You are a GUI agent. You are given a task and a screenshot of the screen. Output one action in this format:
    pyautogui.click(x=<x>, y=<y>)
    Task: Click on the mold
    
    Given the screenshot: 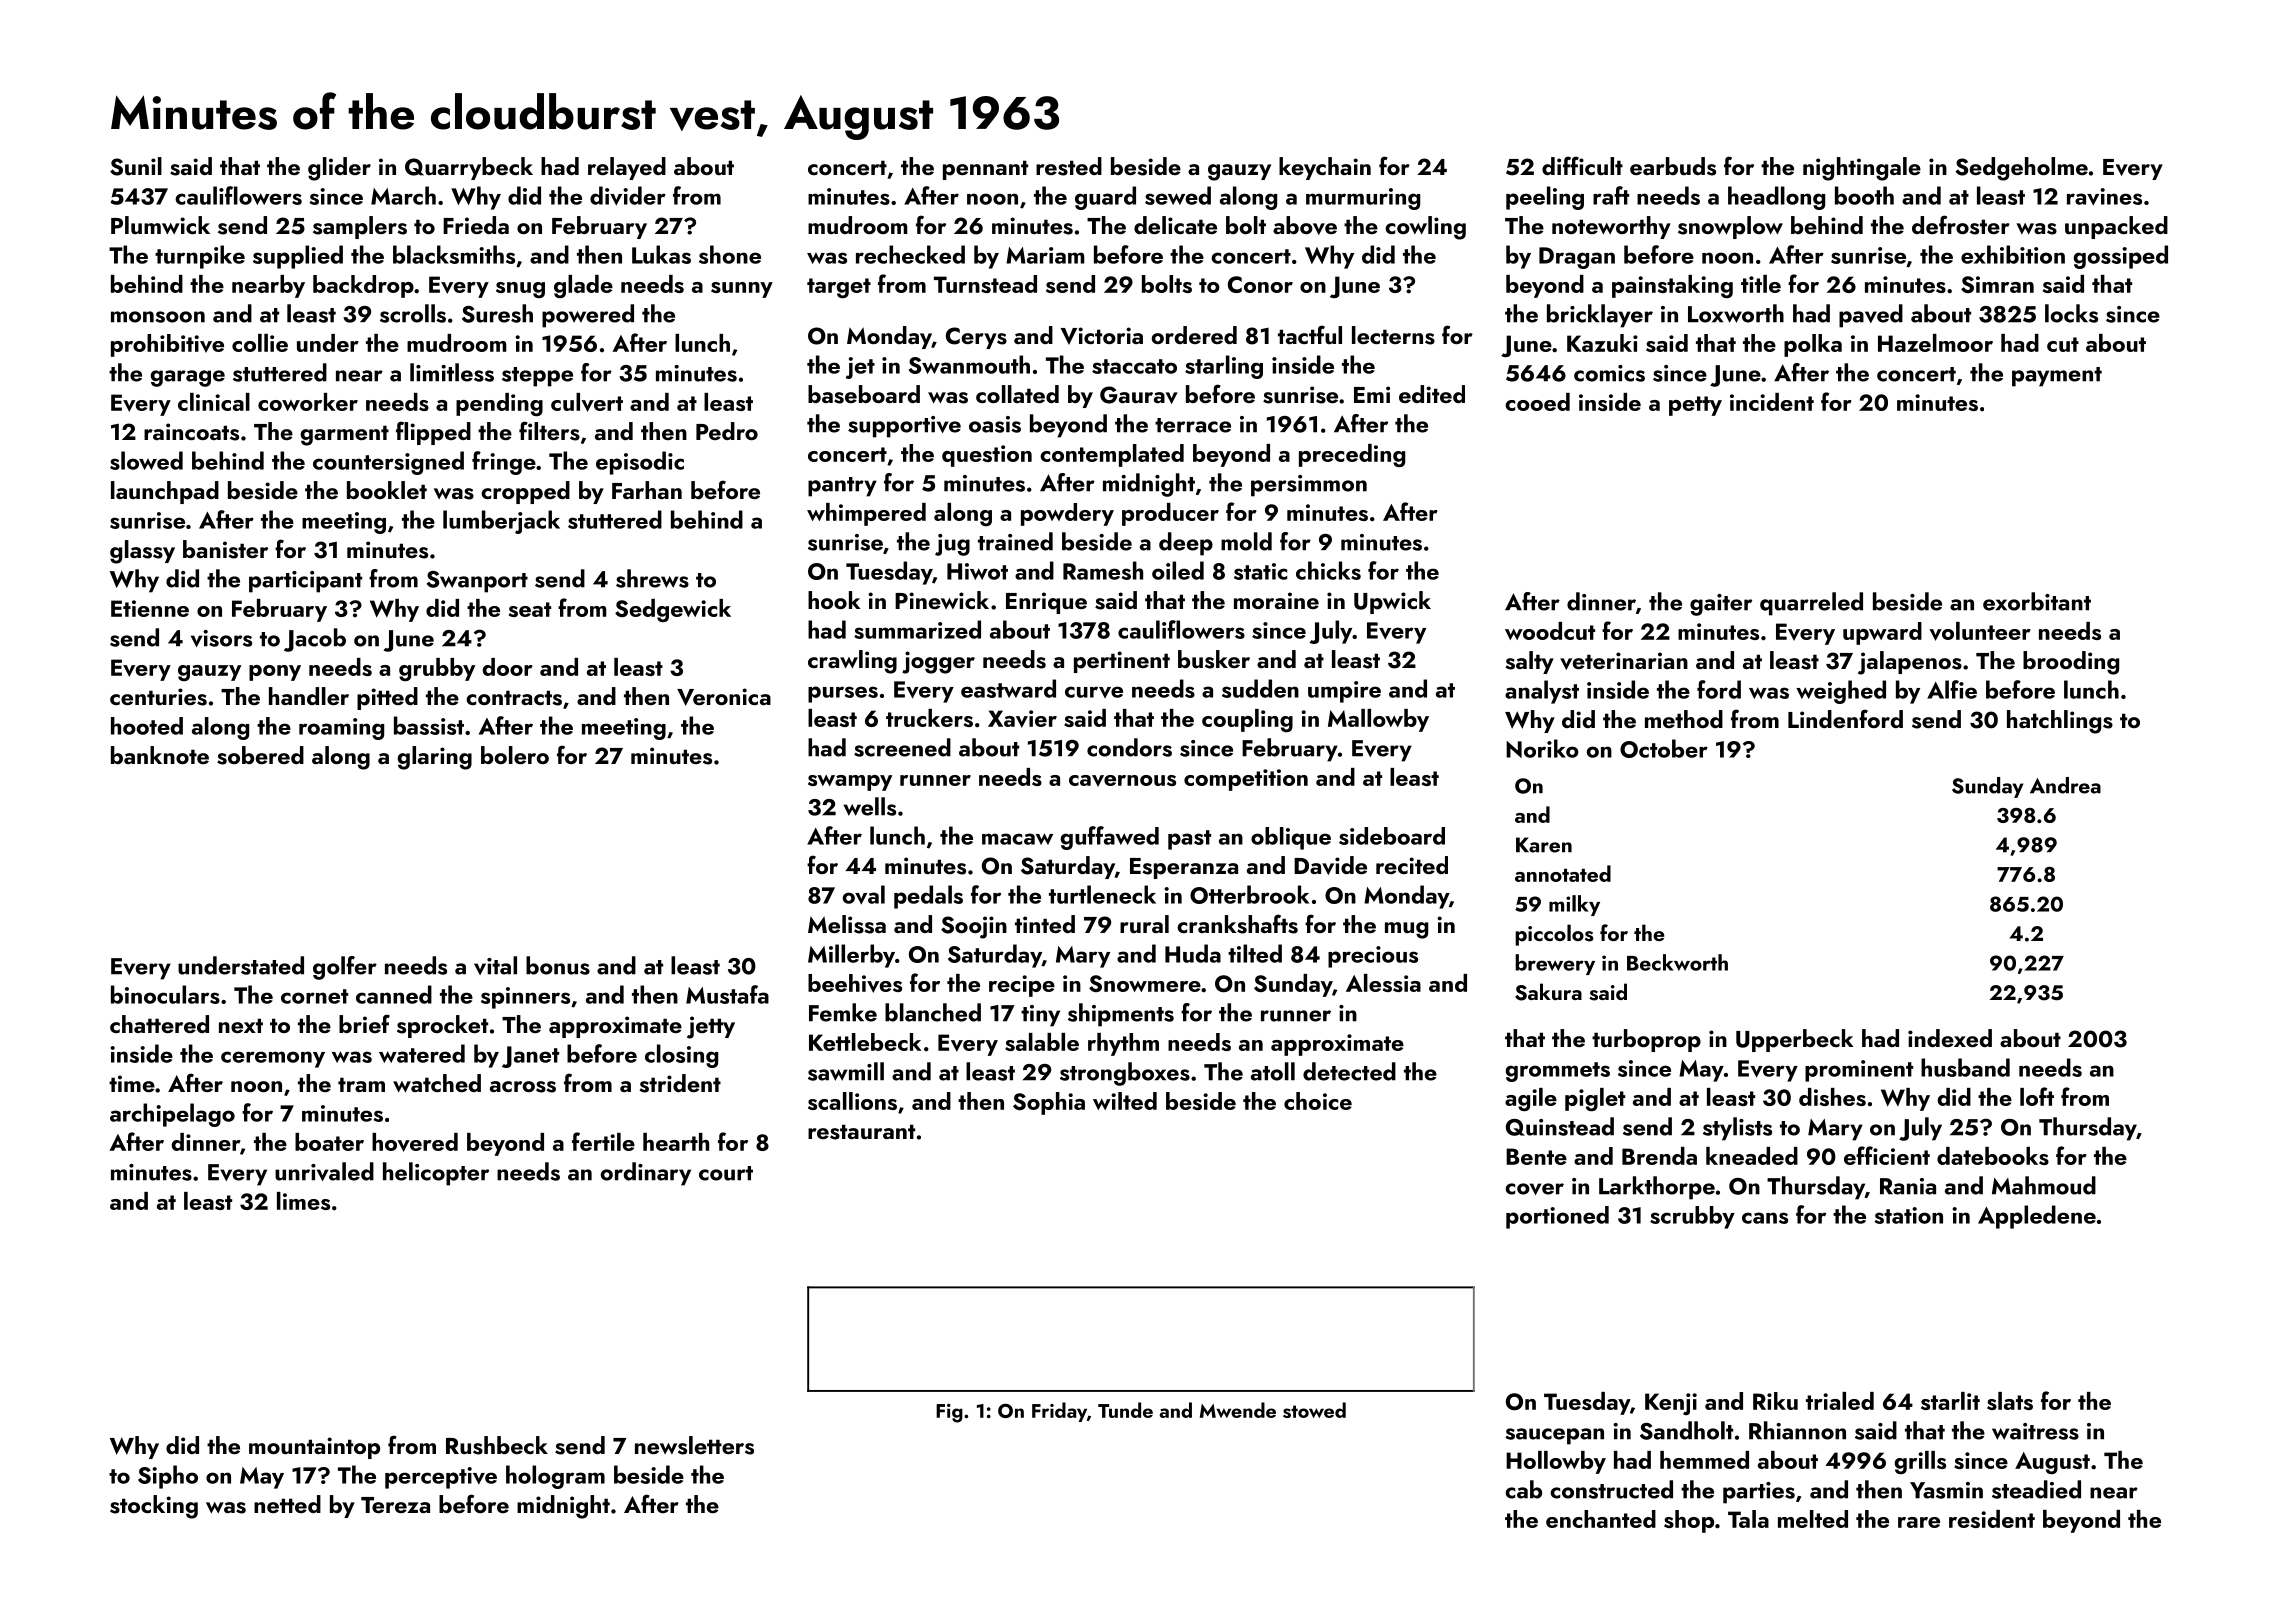 What is the action you would take?
    pyautogui.click(x=1246, y=541)
